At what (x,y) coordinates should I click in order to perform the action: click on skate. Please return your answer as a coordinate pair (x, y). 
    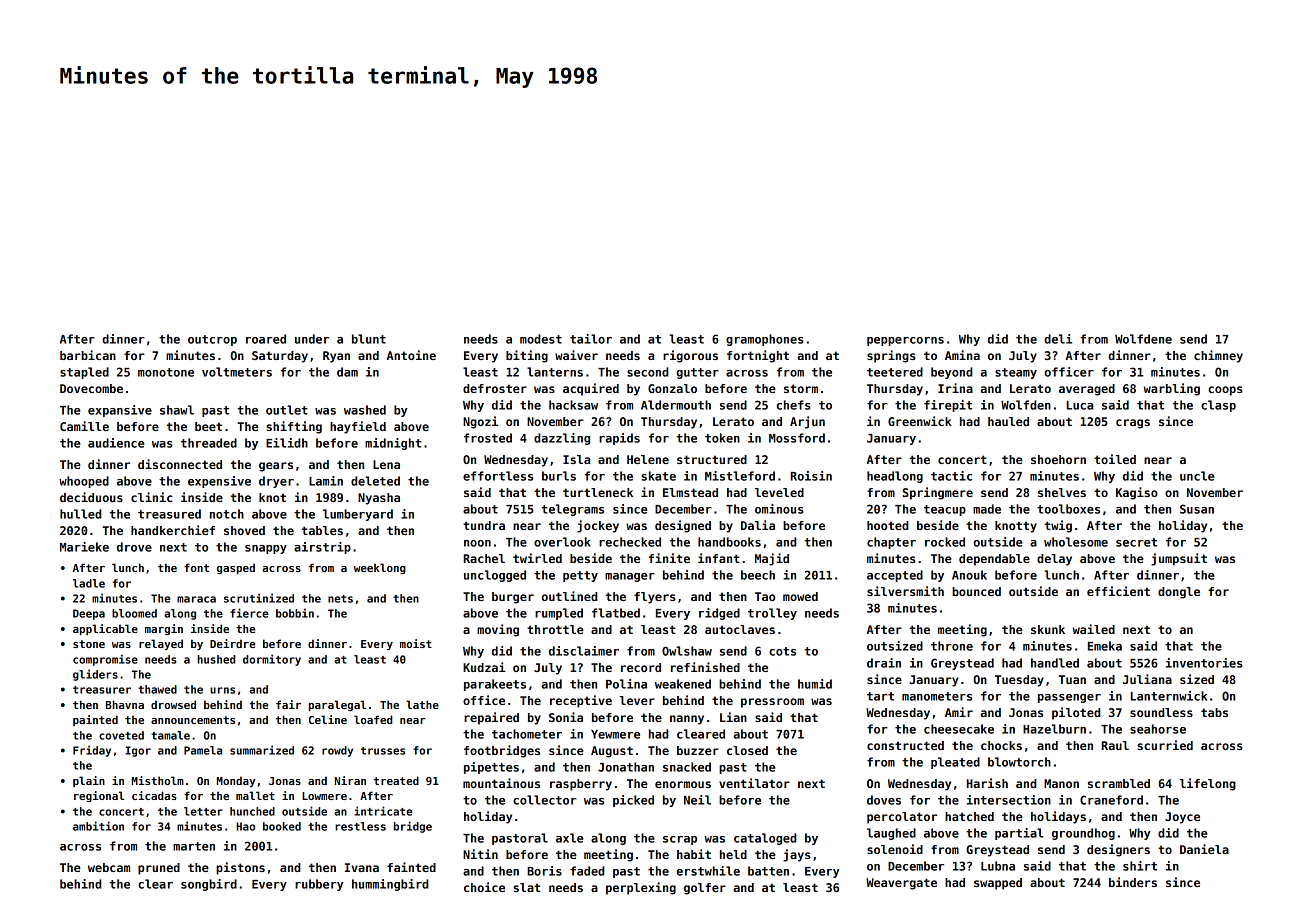
    Looking at the image, I should click on (658, 476).
